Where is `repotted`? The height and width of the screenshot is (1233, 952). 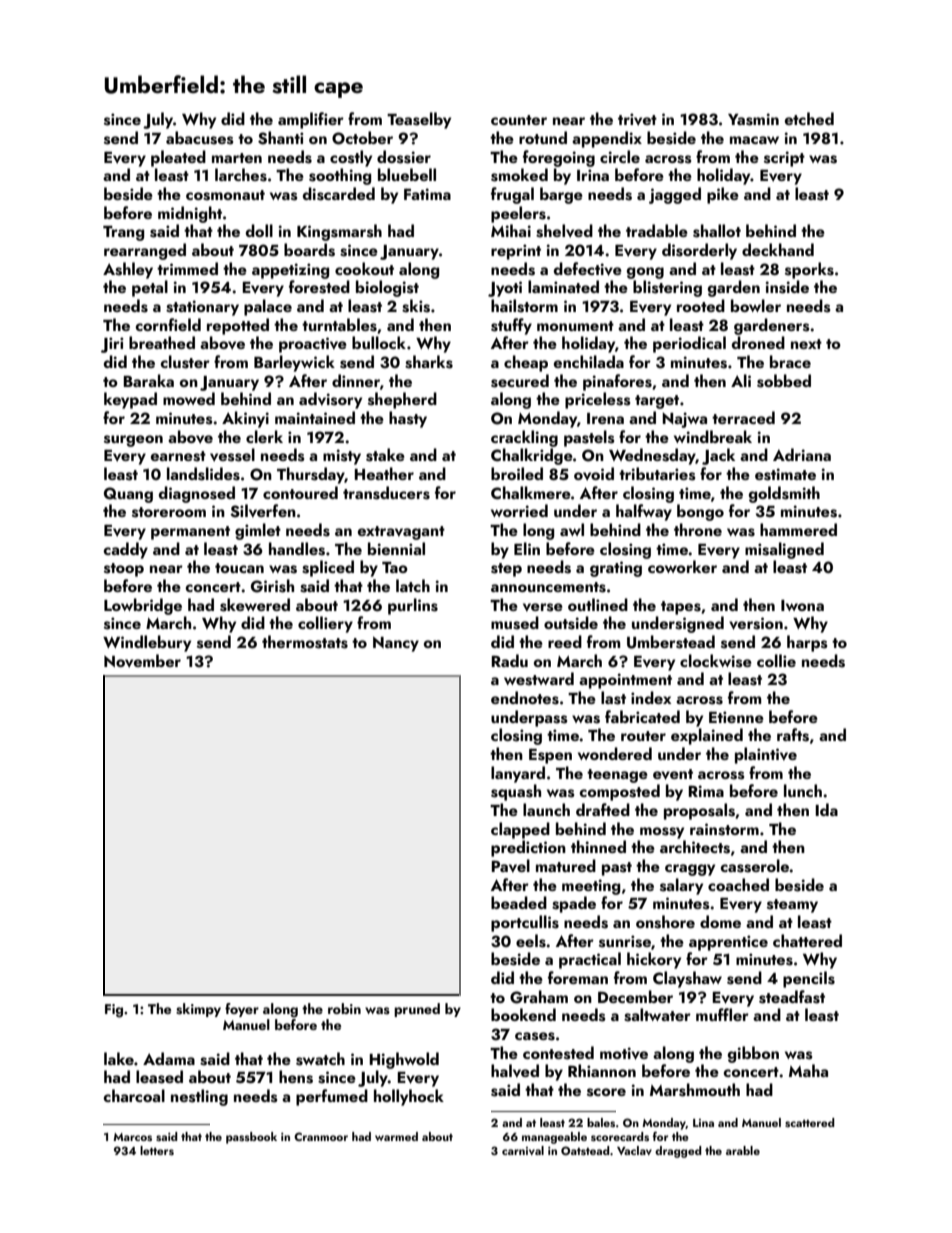 repotted is located at coordinates (238, 326).
